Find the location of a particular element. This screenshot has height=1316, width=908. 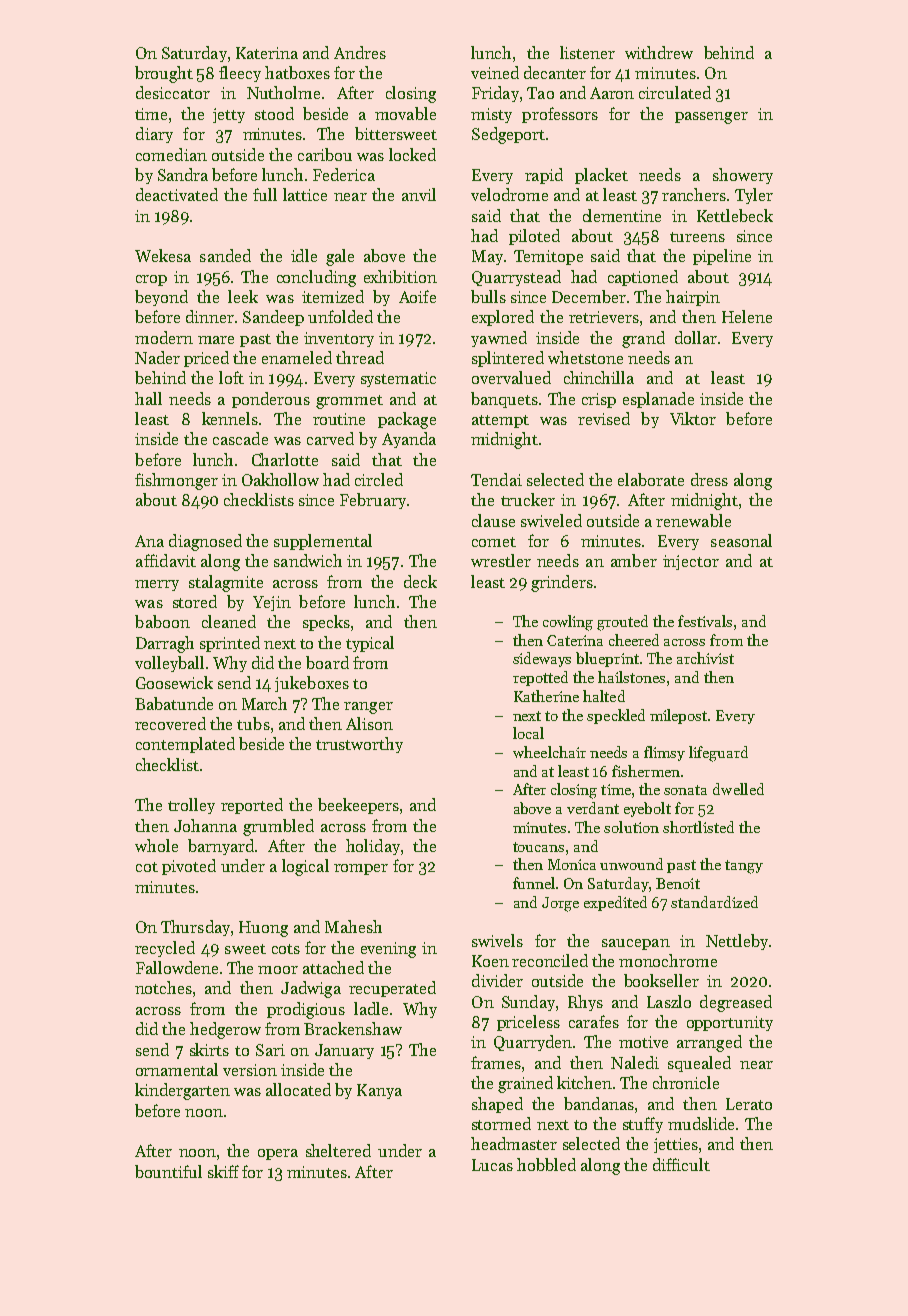

solution is located at coordinates (631, 827).
